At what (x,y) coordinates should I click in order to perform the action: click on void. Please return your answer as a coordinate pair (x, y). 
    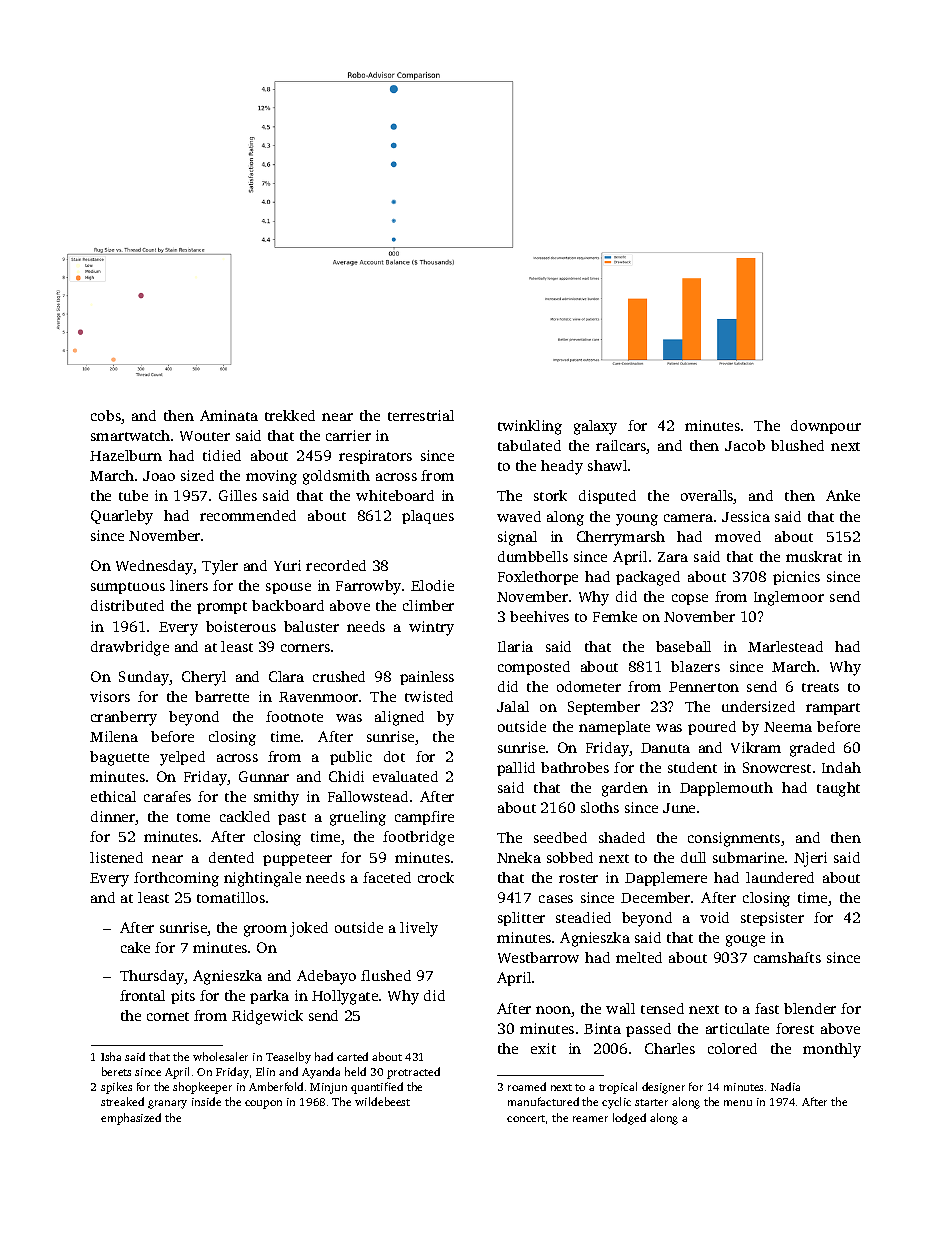
    Looking at the image, I should click on (714, 917).
